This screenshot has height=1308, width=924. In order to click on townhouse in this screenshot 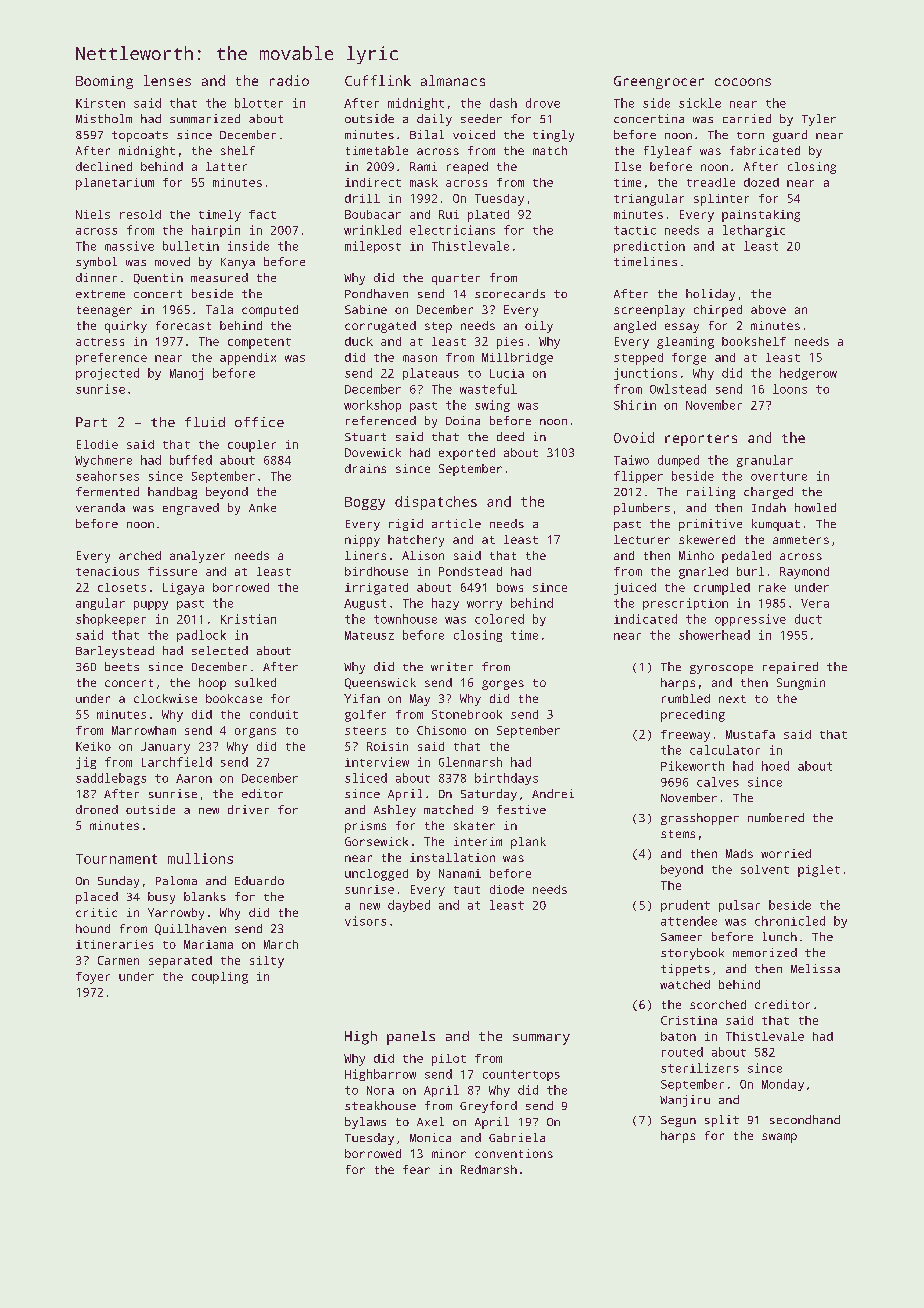, I will do `click(405, 619)`.
